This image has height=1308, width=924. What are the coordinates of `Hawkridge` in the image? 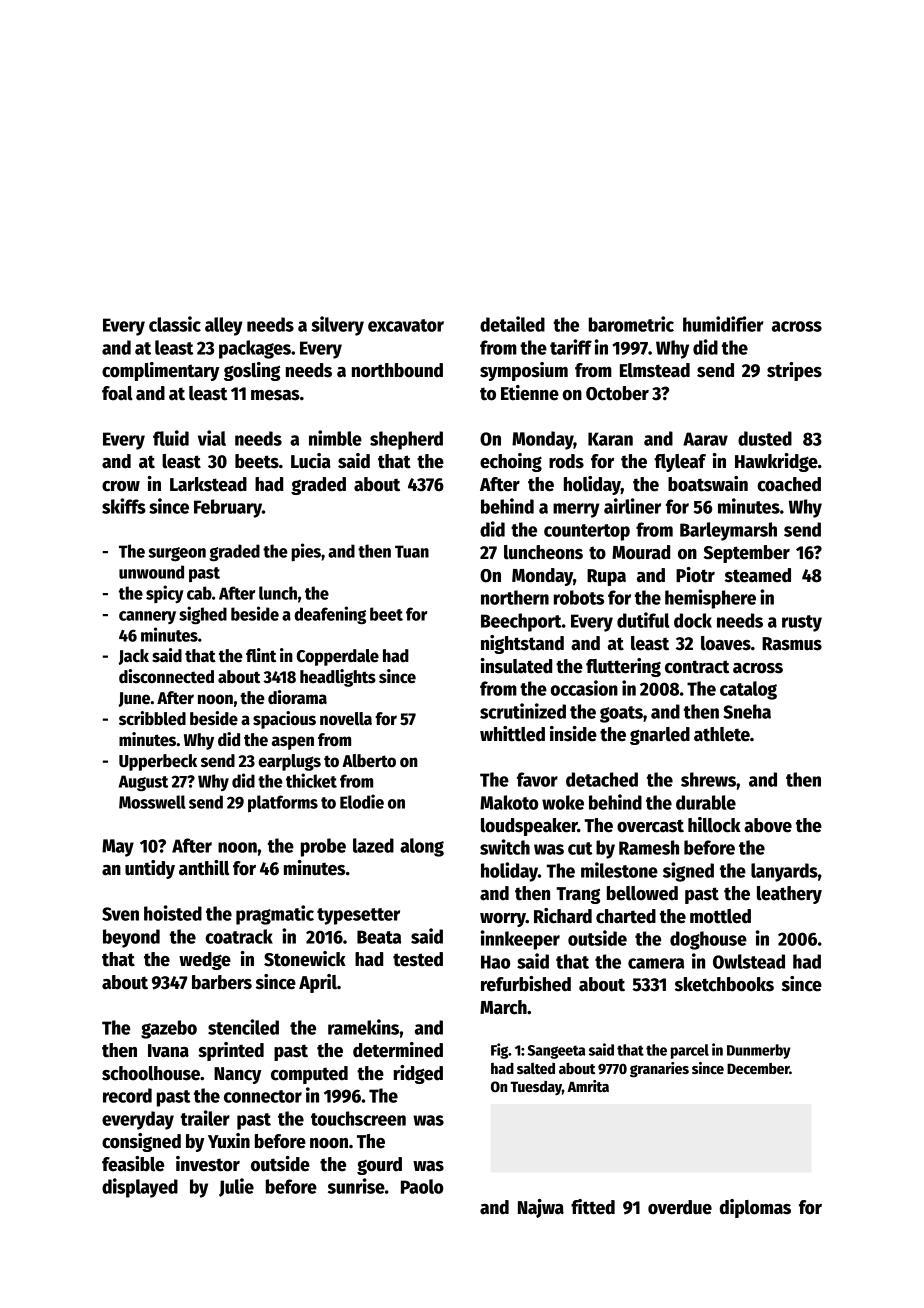 It's located at (776, 462).
